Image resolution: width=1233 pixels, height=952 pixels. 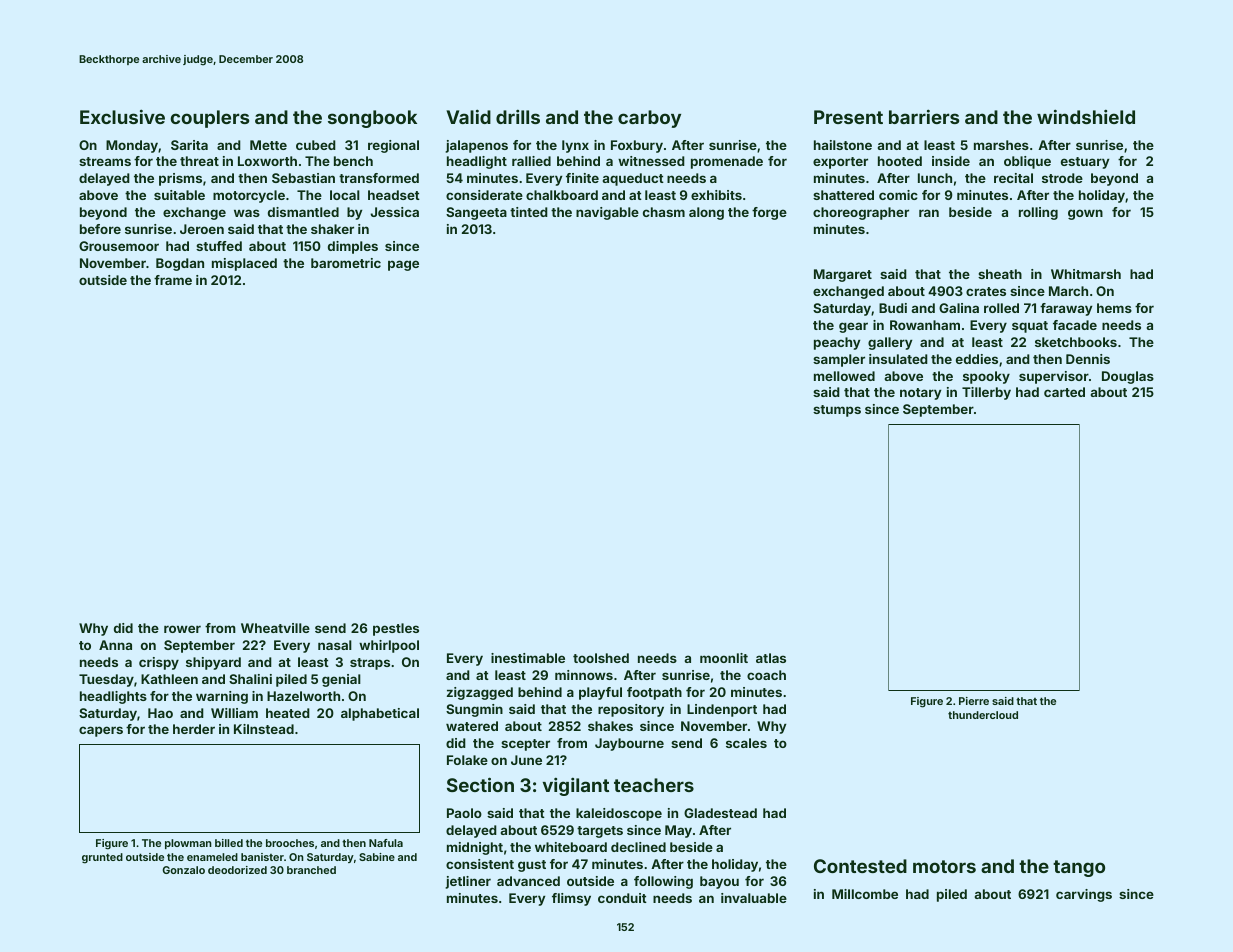 I want to click on genial, so click(x=341, y=680).
